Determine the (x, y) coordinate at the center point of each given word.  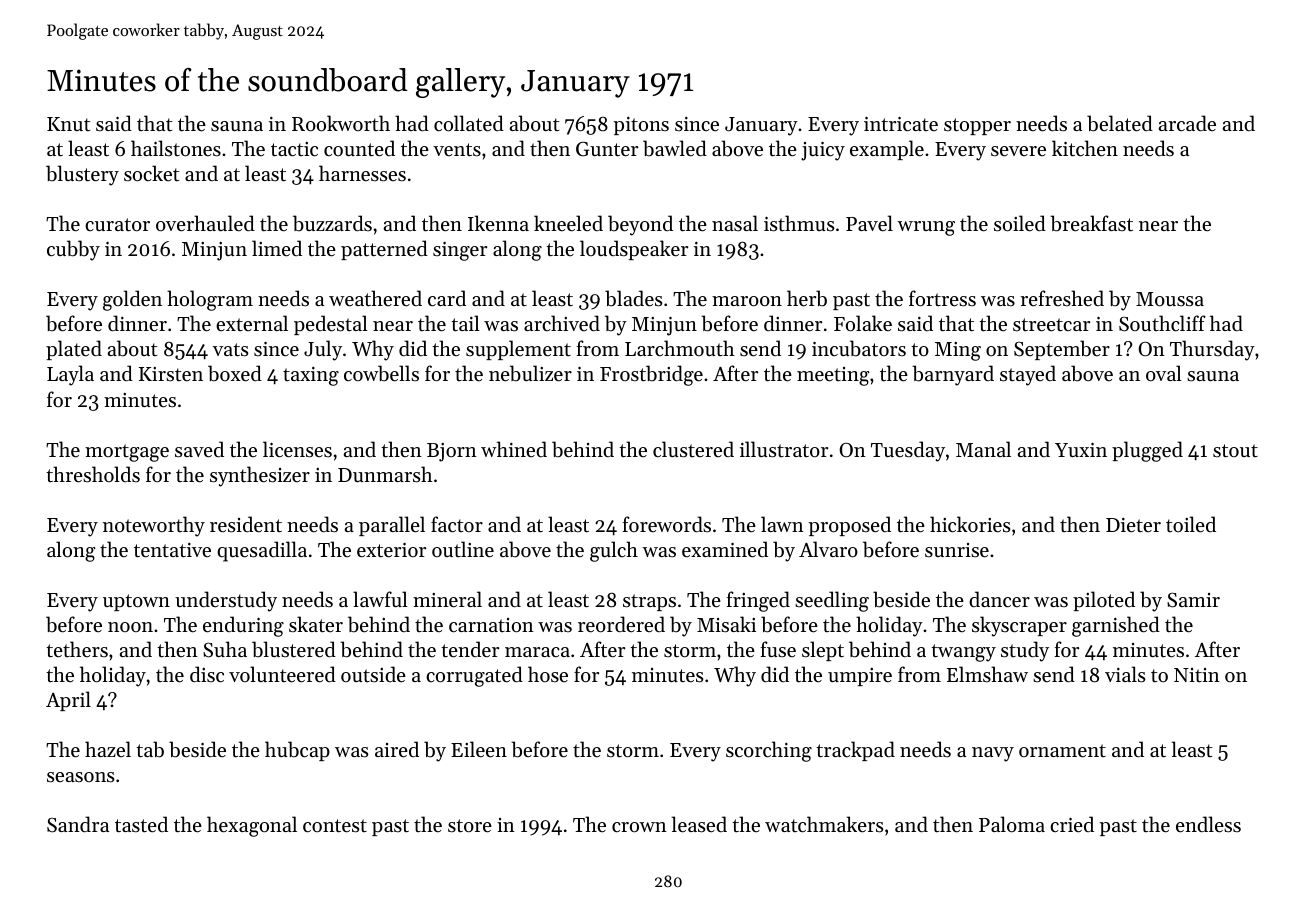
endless (1208, 824)
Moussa (1170, 299)
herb (807, 298)
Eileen (479, 749)
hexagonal (252, 826)
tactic (294, 149)
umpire (860, 677)
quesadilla (262, 551)
